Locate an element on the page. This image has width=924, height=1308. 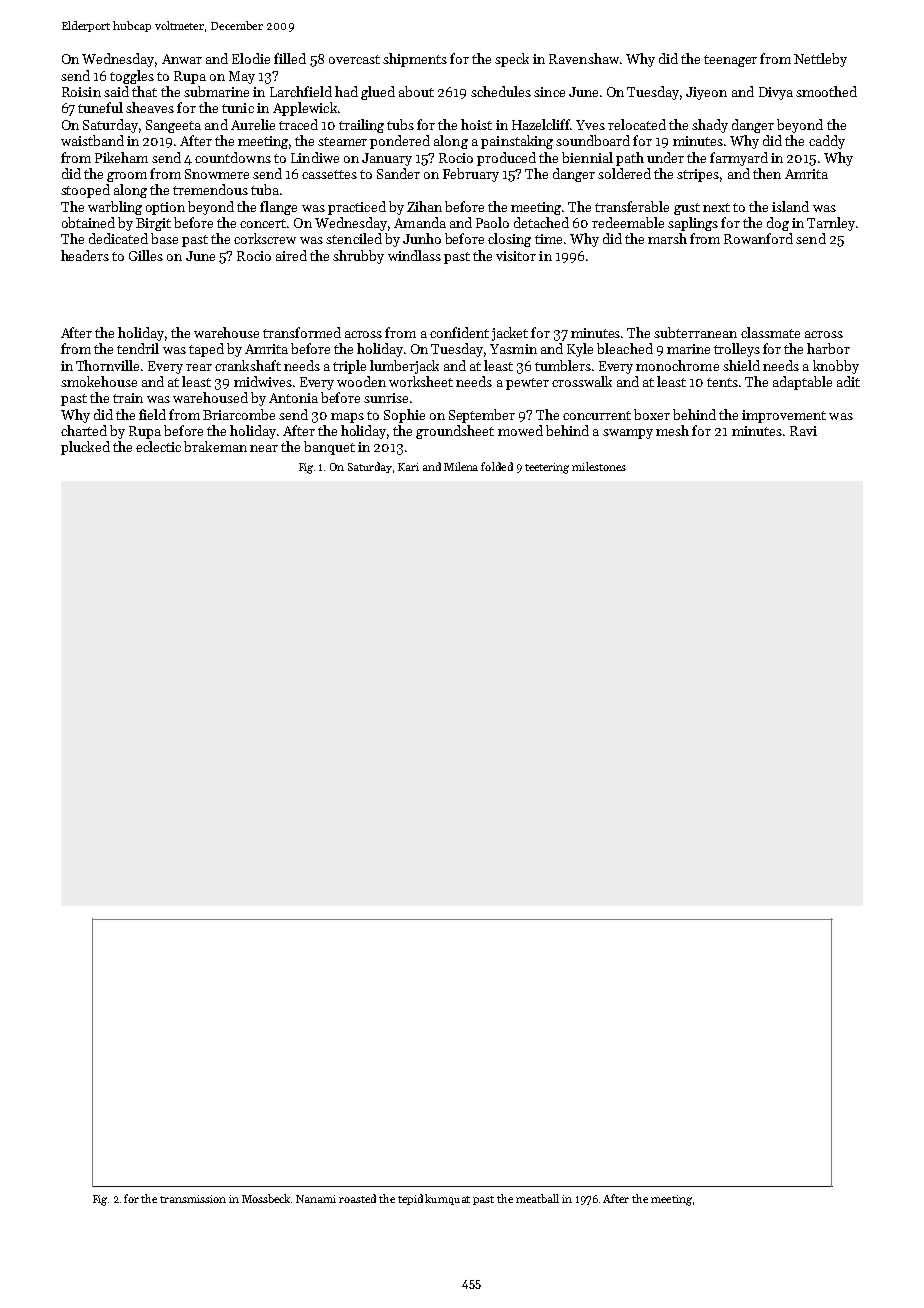
teetering is located at coordinates (547, 468).
